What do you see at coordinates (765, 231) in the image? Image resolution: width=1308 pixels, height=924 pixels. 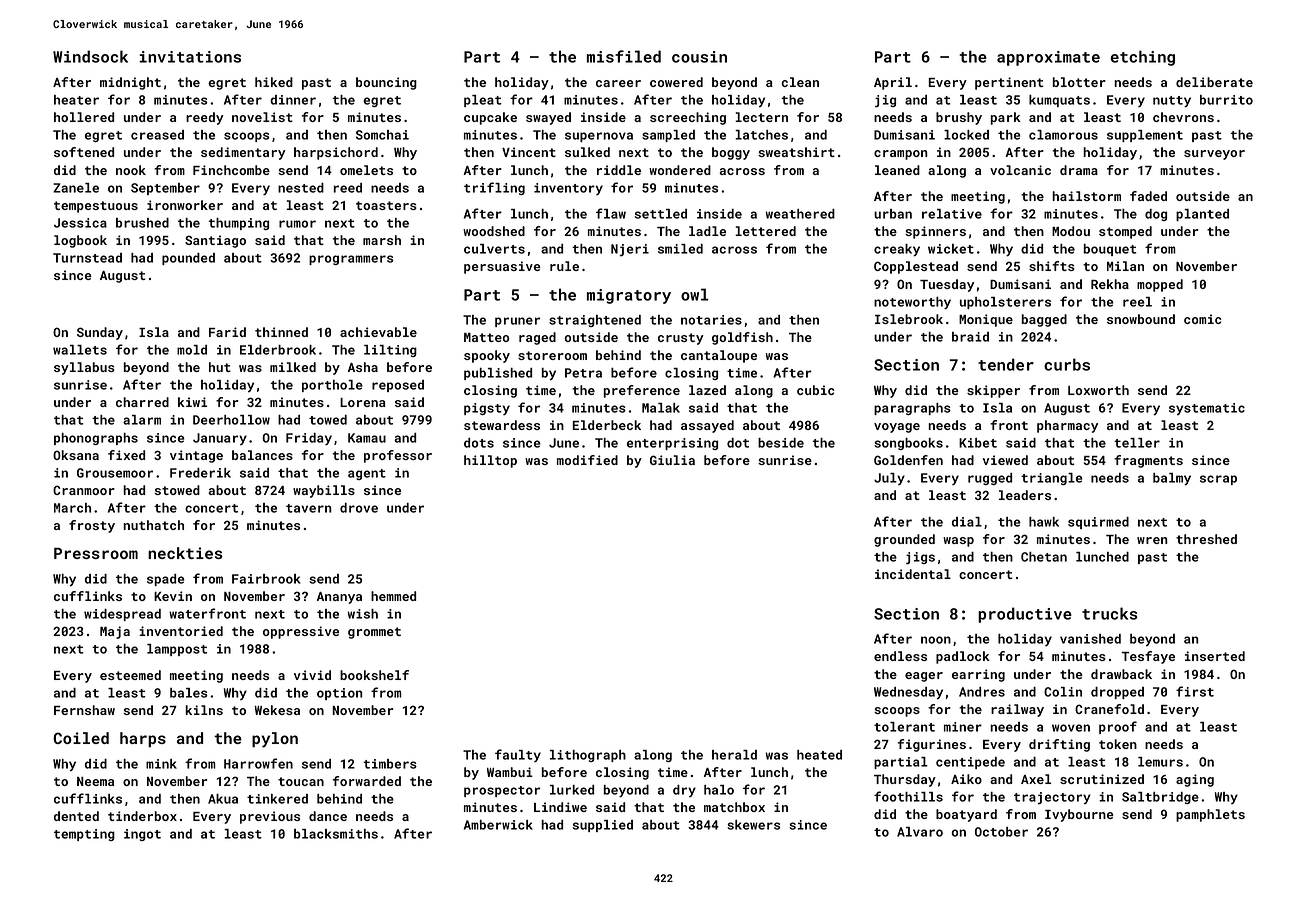 I see `lettered` at bounding box center [765, 231].
